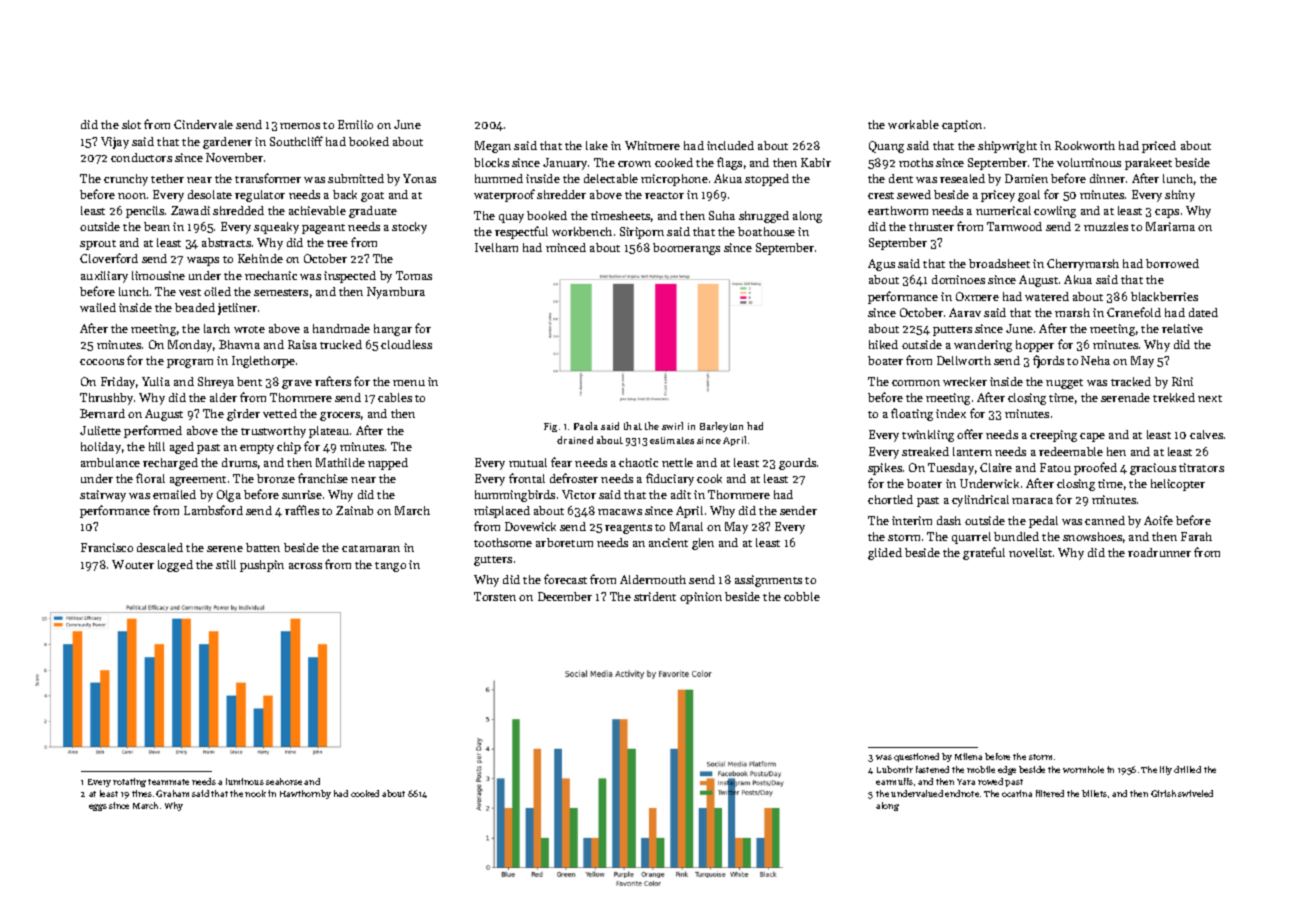 This screenshot has width=1308, height=924. Describe the element at coordinates (652, 145) in the screenshot. I see `Whitmere` at that location.
